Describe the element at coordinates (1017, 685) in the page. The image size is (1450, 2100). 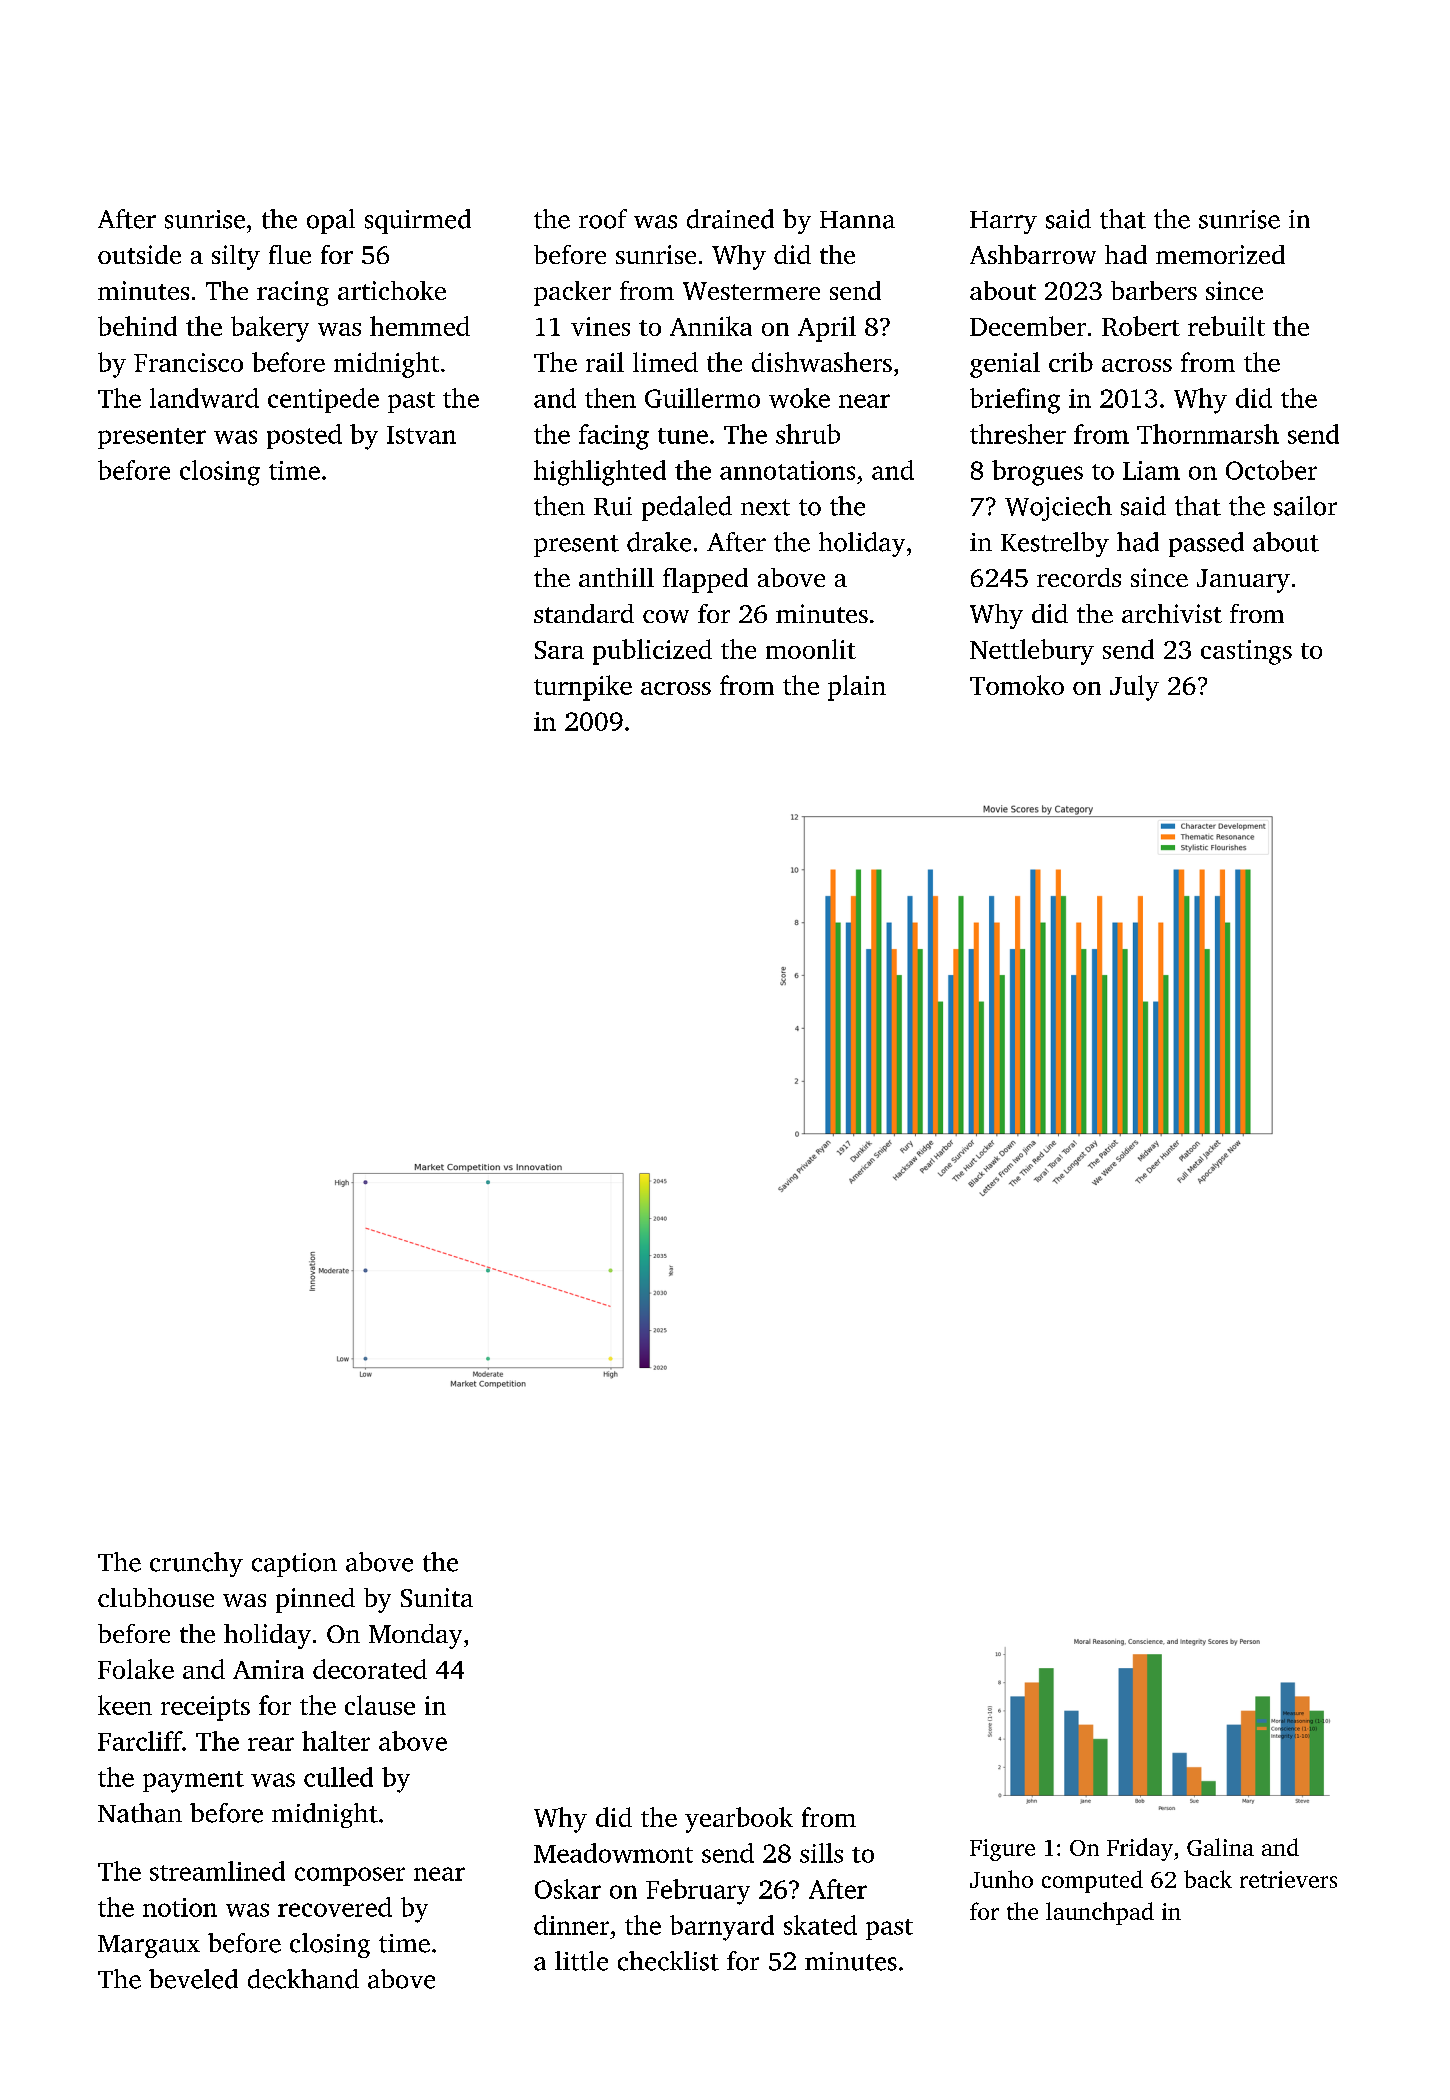
I see `Tomoko` at that location.
